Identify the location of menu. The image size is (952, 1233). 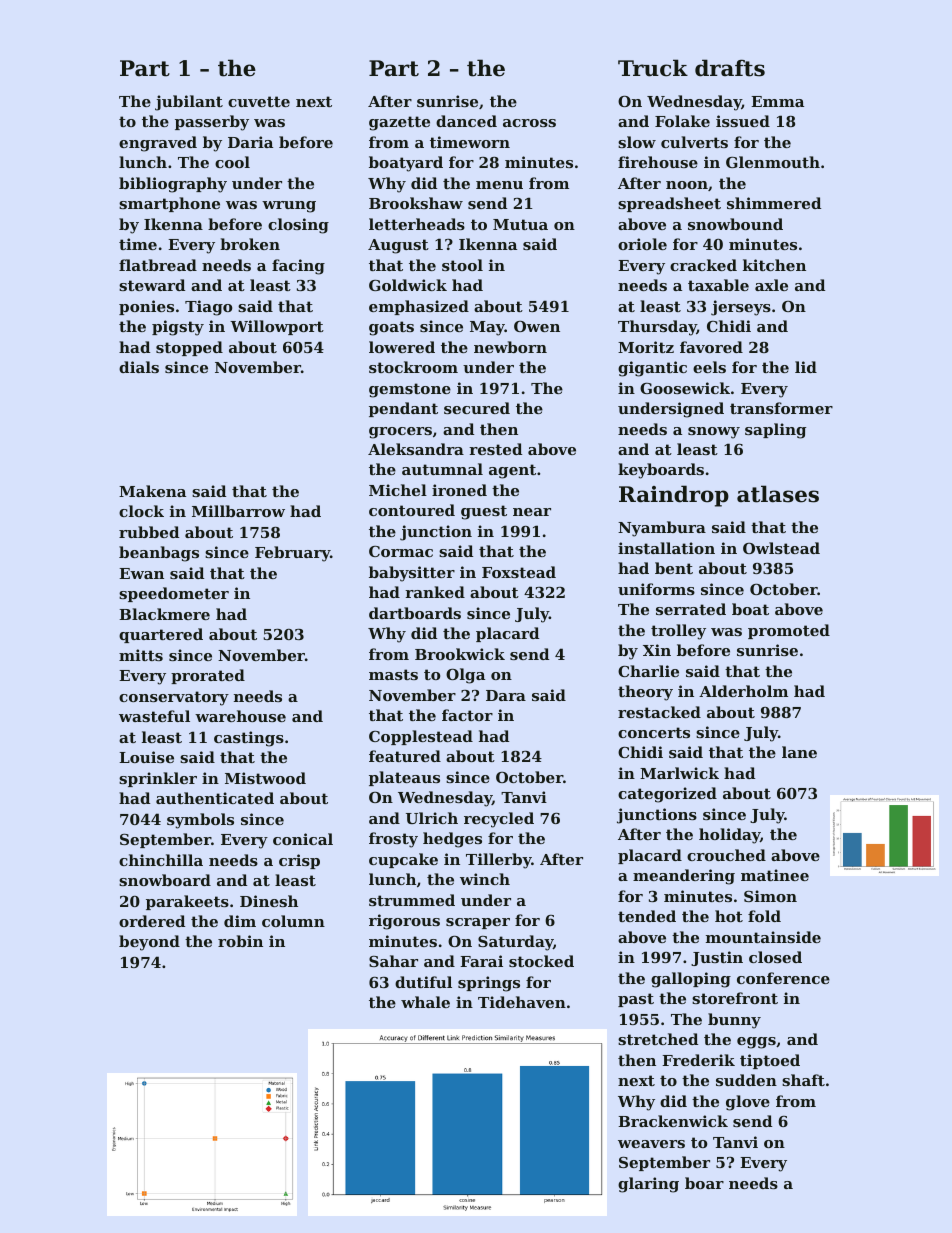
(499, 185).
